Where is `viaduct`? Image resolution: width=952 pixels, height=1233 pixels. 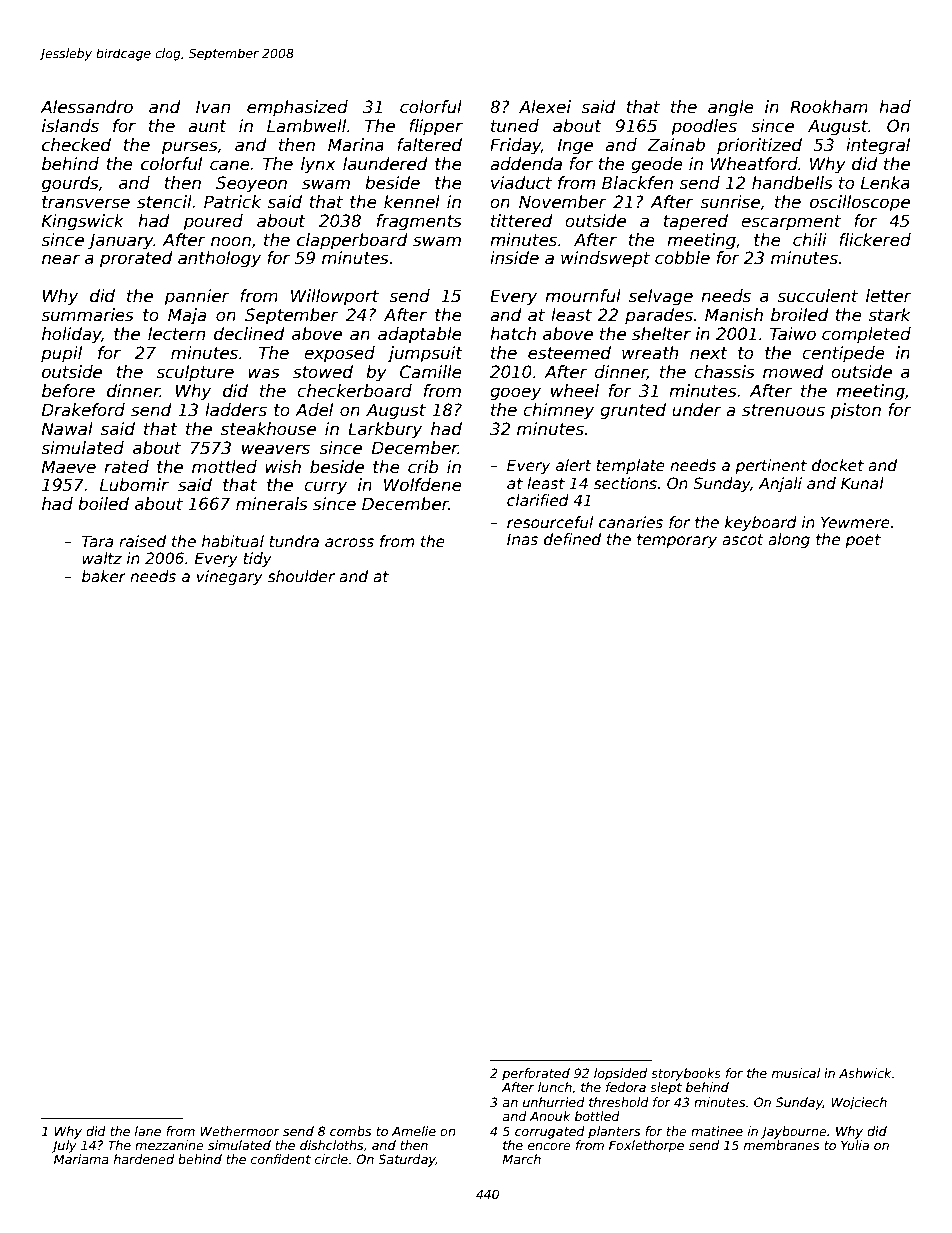 viaduct is located at coordinates (521, 183).
